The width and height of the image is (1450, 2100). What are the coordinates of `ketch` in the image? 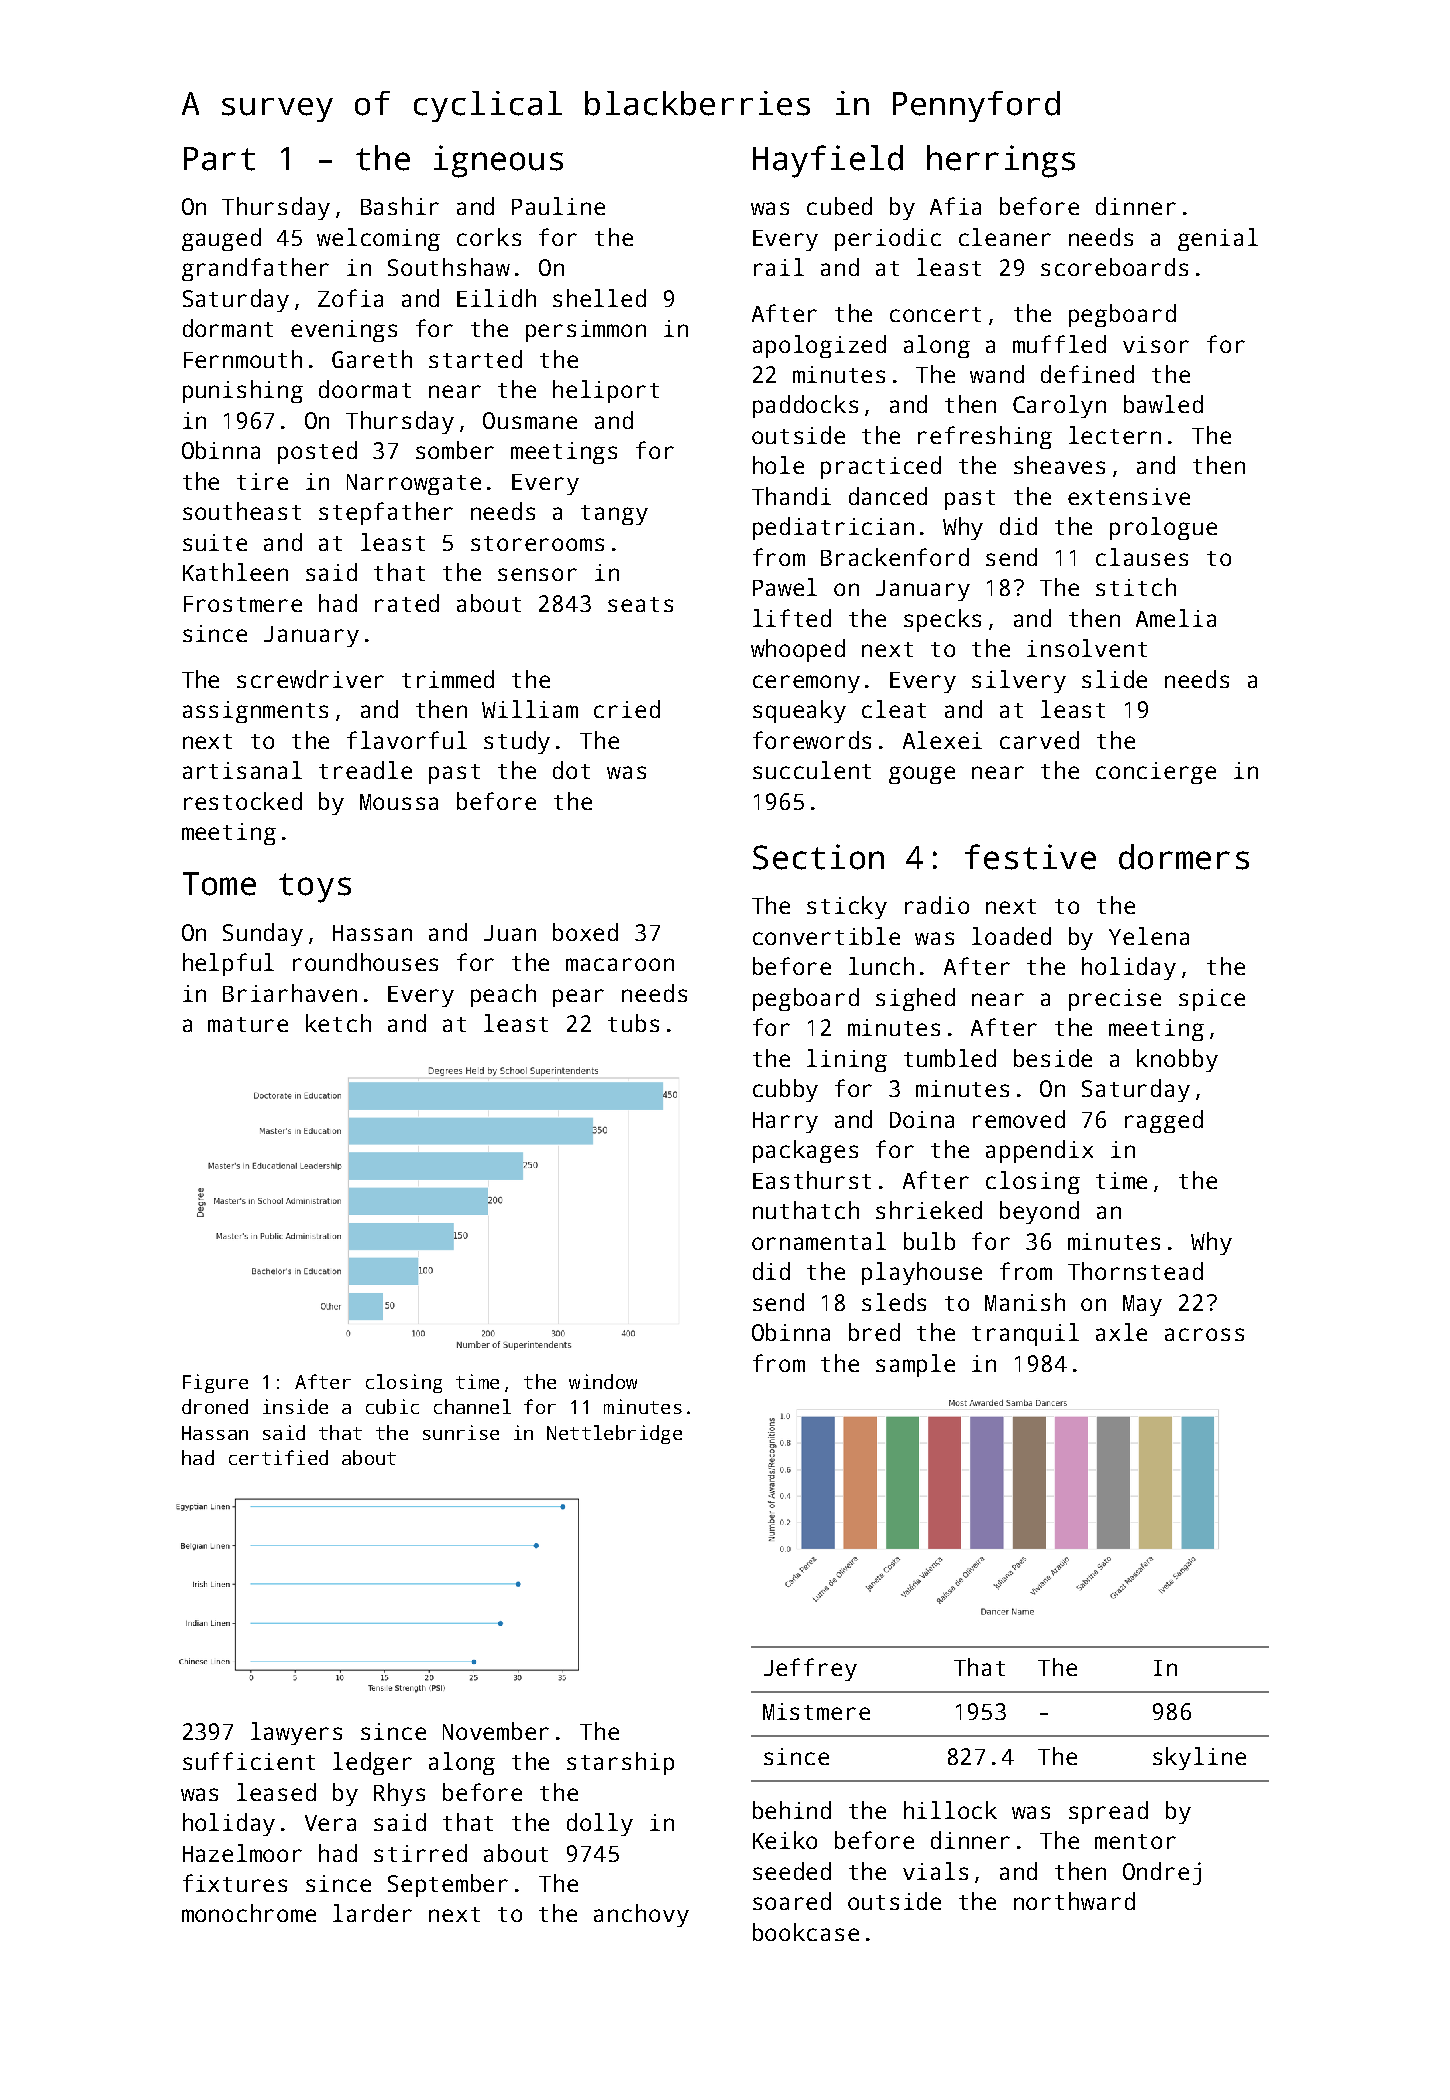 It's located at (338, 1023).
